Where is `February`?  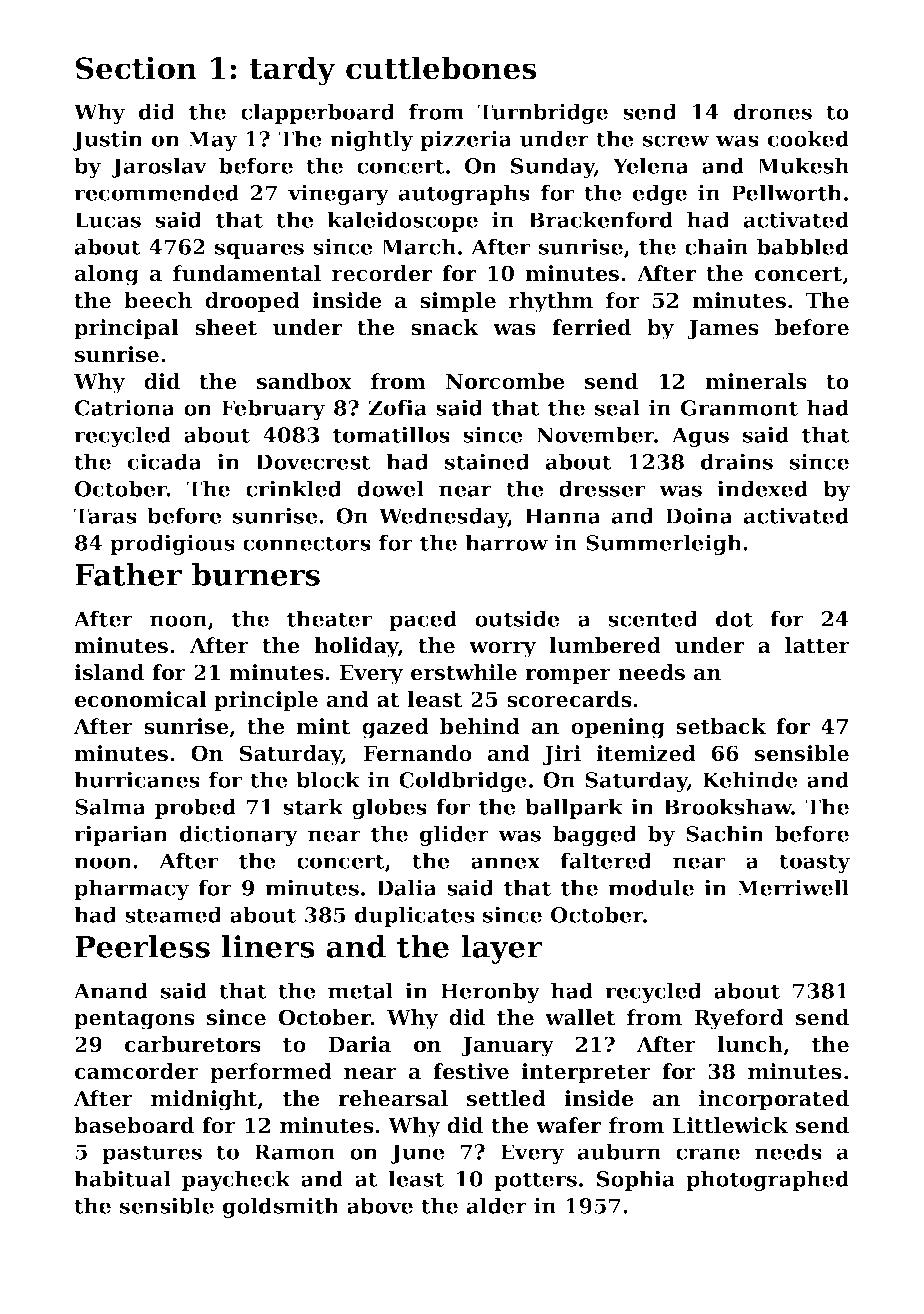 February is located at coordinates (273, 409).
